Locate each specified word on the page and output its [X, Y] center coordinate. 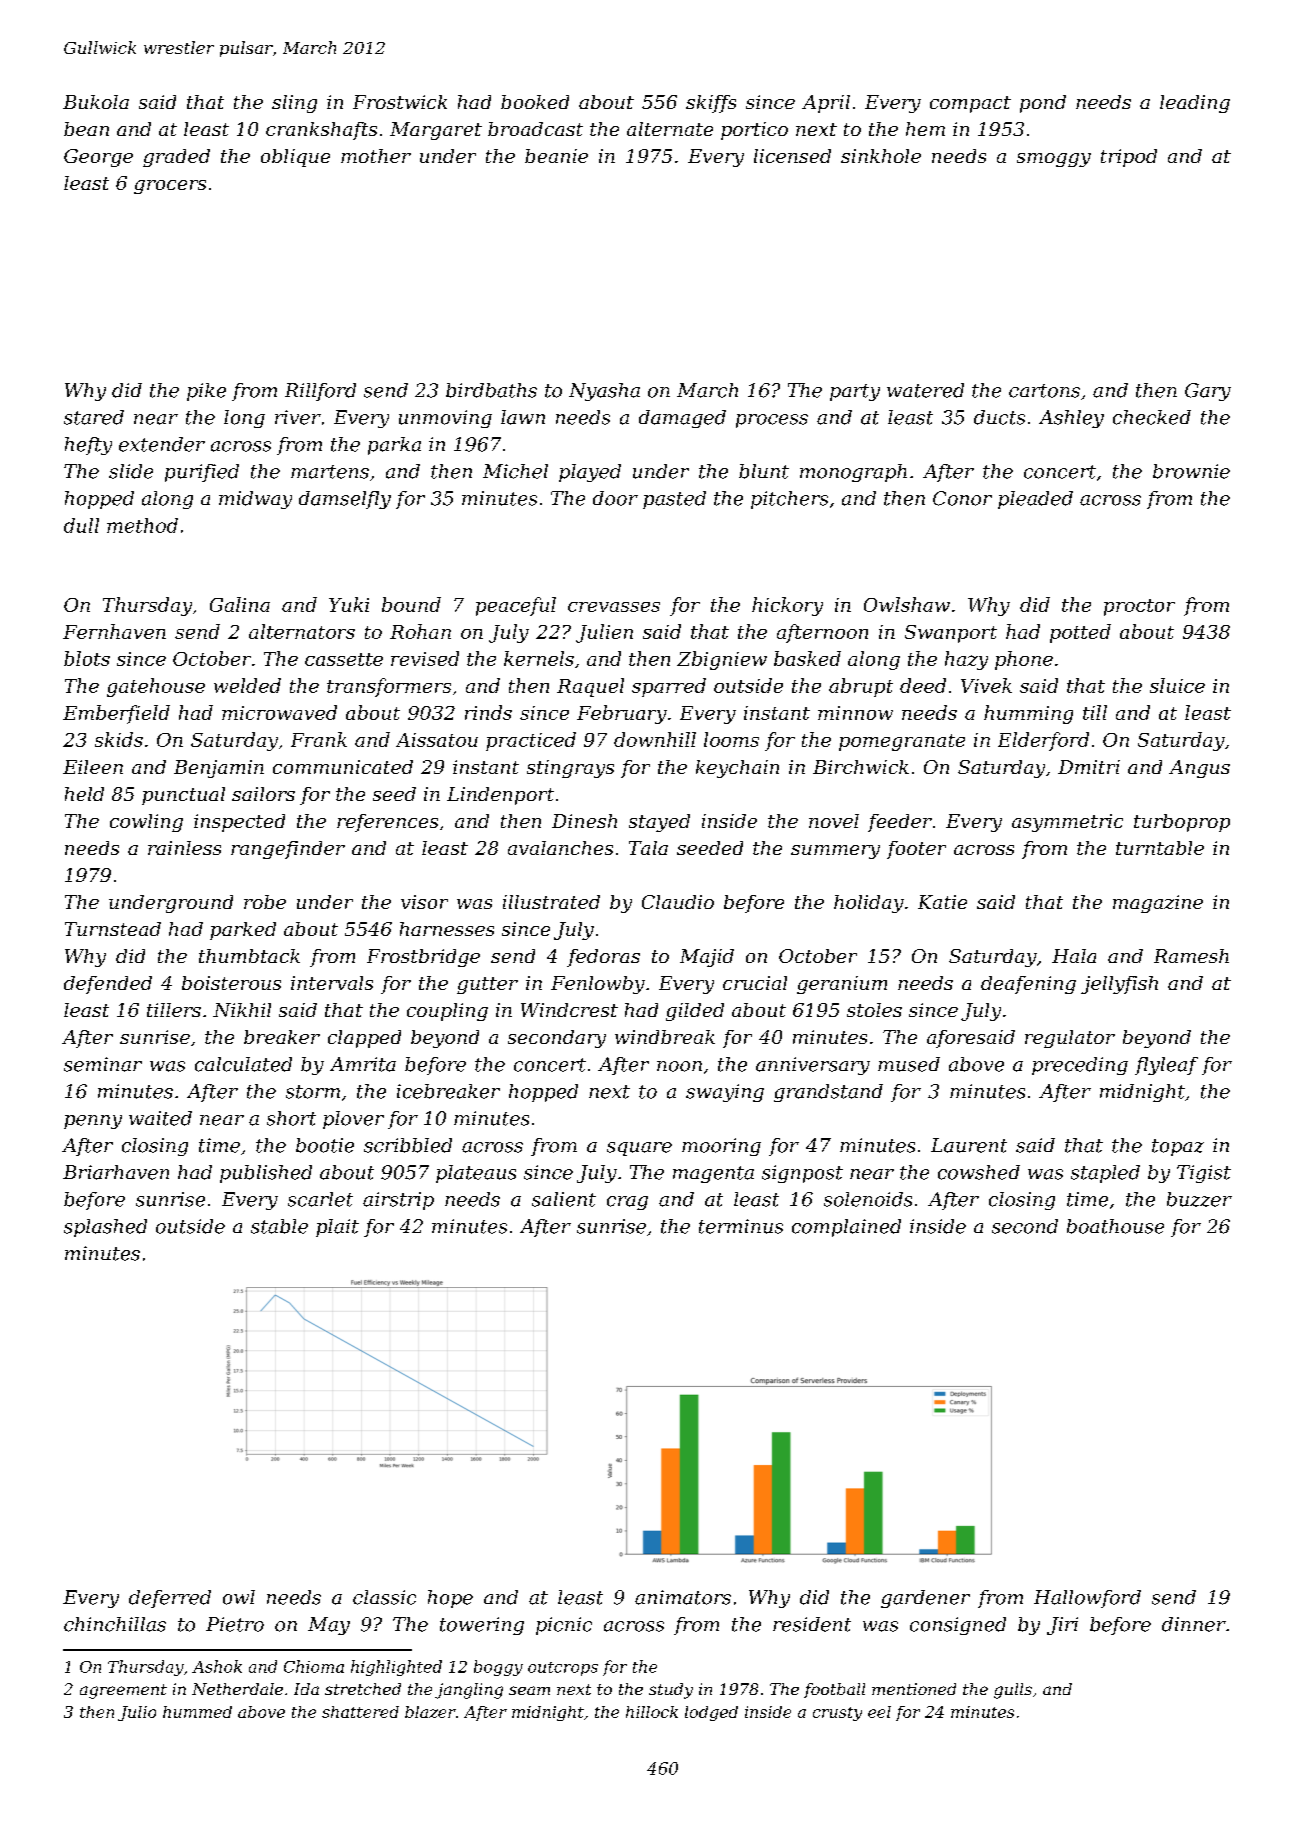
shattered [360, 1712]
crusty [837, 1714]
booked [535, 102]
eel [879, 1712]
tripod [1129, 158]
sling [294, 104]
